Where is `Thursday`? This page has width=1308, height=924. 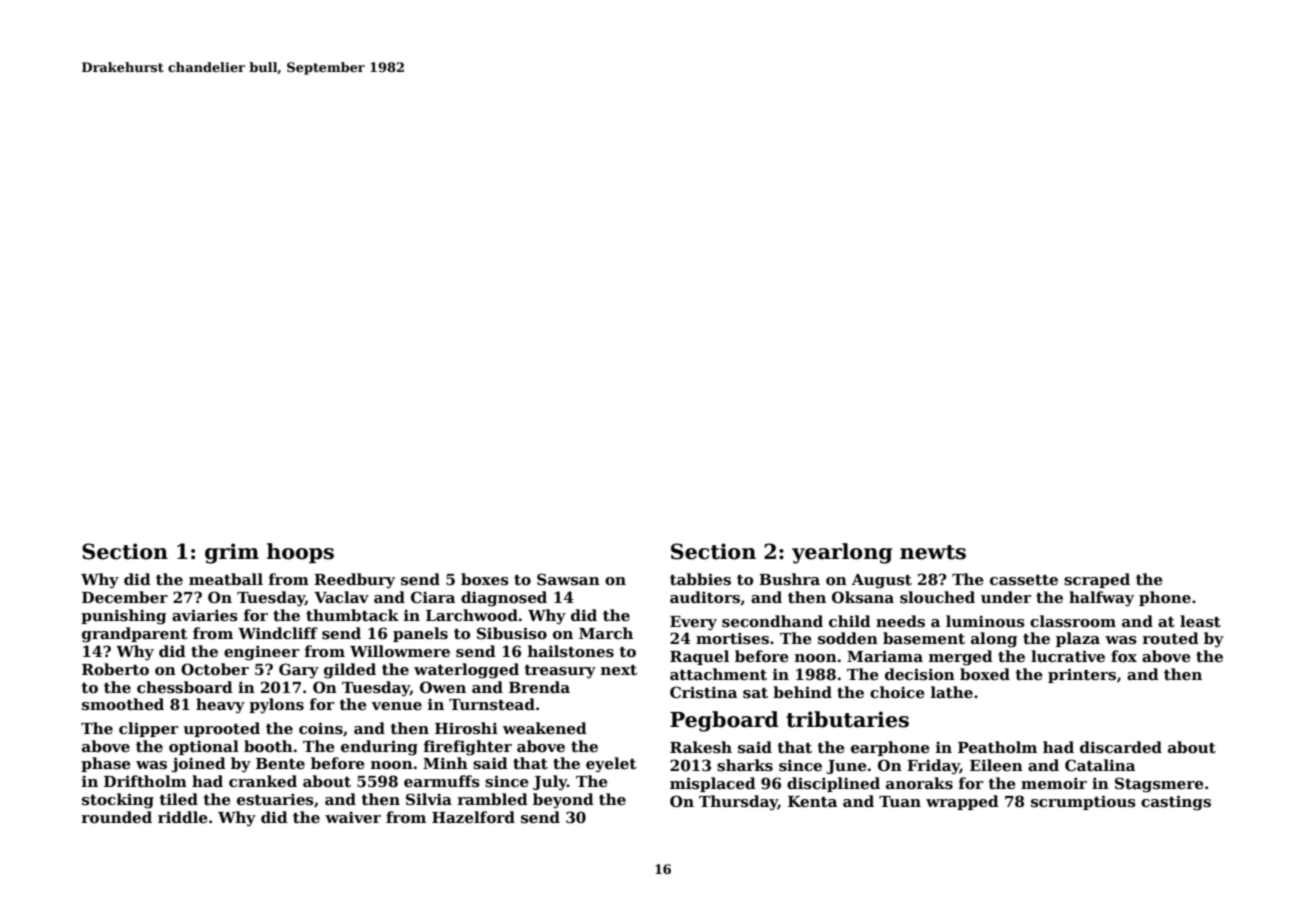 Thursday is located at coordinates (738, 803).
